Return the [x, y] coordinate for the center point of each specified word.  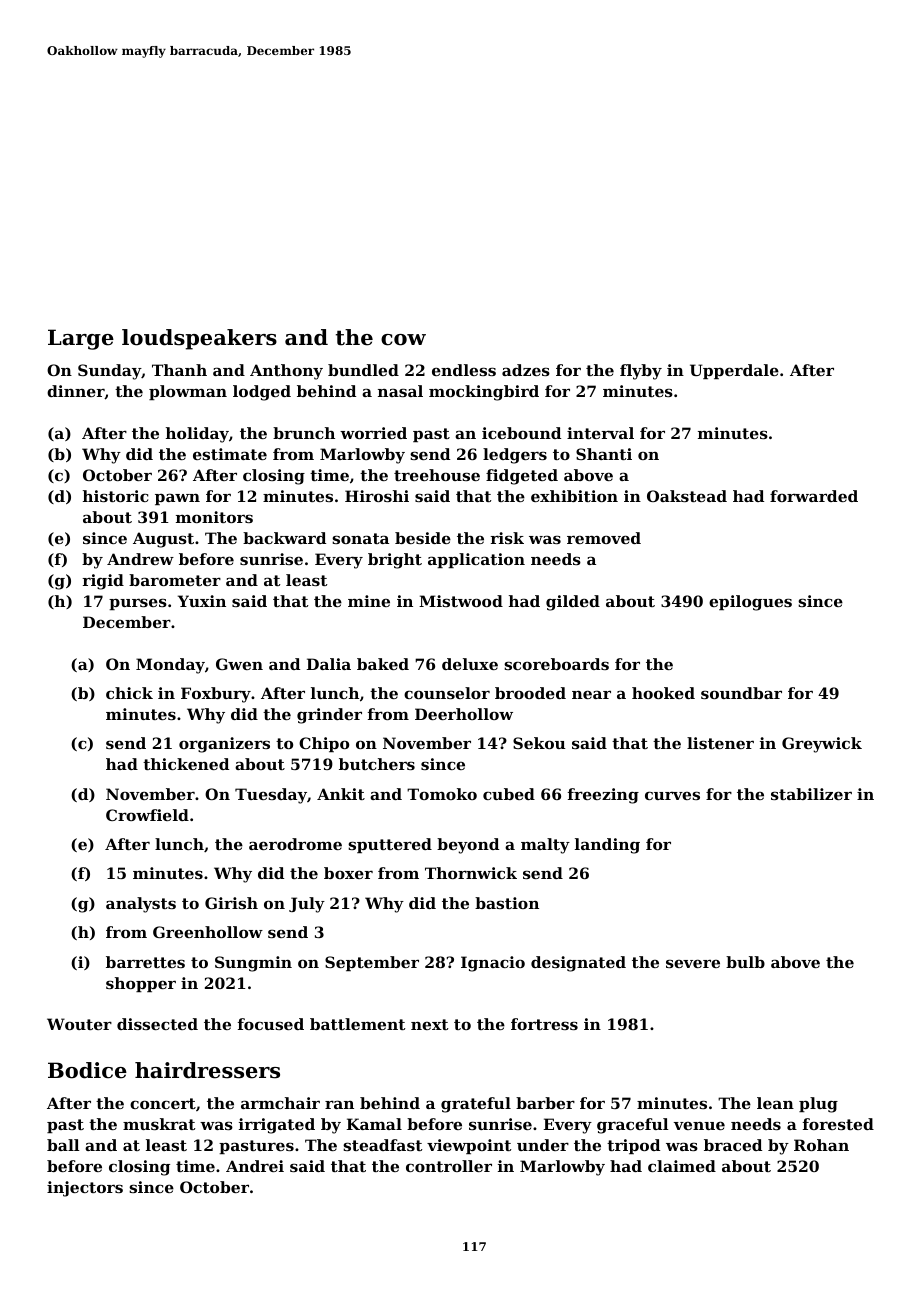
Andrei [255, 1166]
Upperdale [734, 371]
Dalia [329, 664]
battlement [357, 1024]
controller [449, 1166]
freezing [603, 796]
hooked [663, 693]
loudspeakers [199, 339]
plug [818, 1105]
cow [403, 340]
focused [271, 1024]
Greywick [822, 745]
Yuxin [202, 601]
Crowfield [147, 815]
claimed [682, 1166]
